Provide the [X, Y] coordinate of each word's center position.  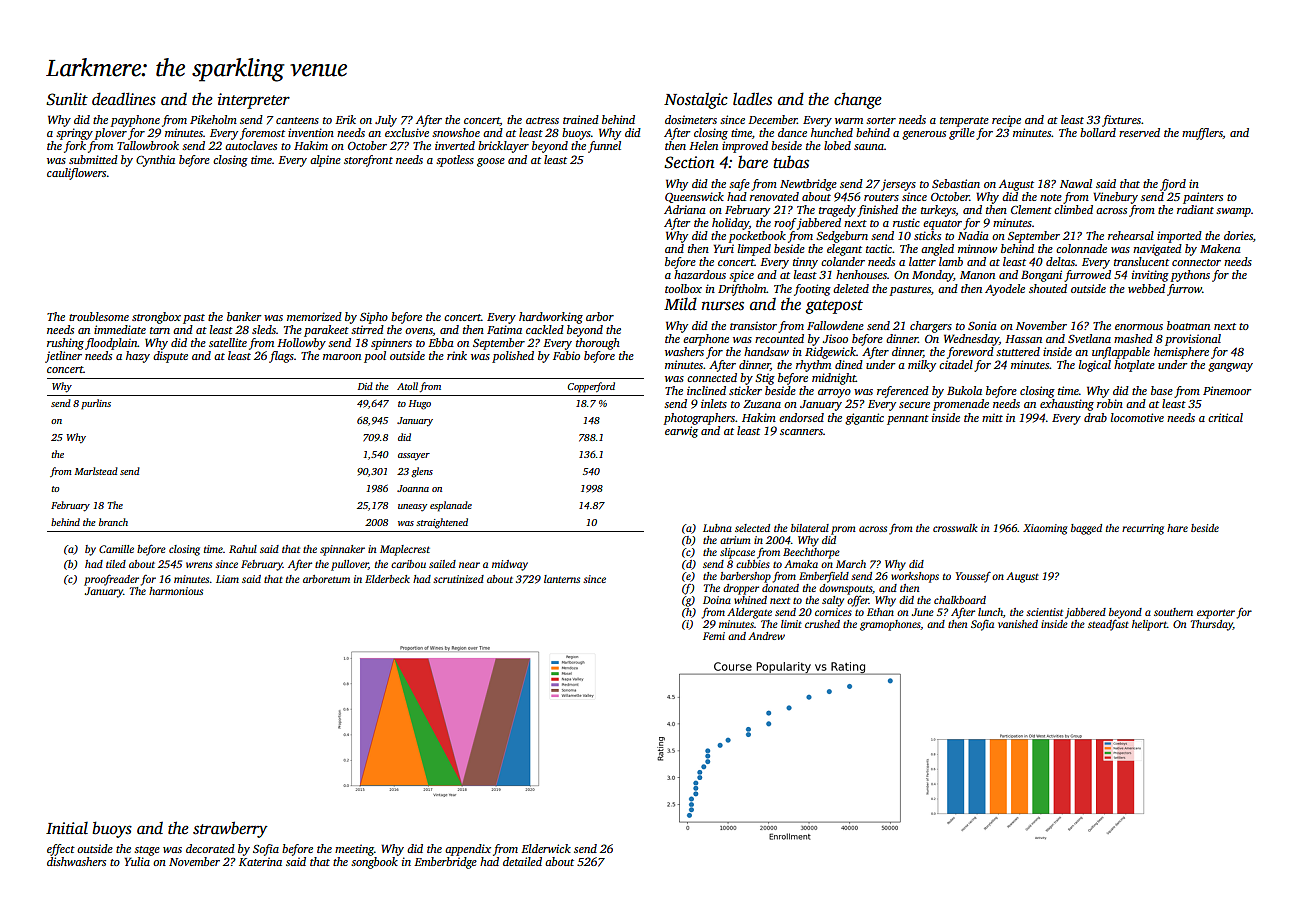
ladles [752, 99]
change [858, 100]
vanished [1018, 624]
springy [74, 134]
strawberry [230, 829]
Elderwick [546, 848]
